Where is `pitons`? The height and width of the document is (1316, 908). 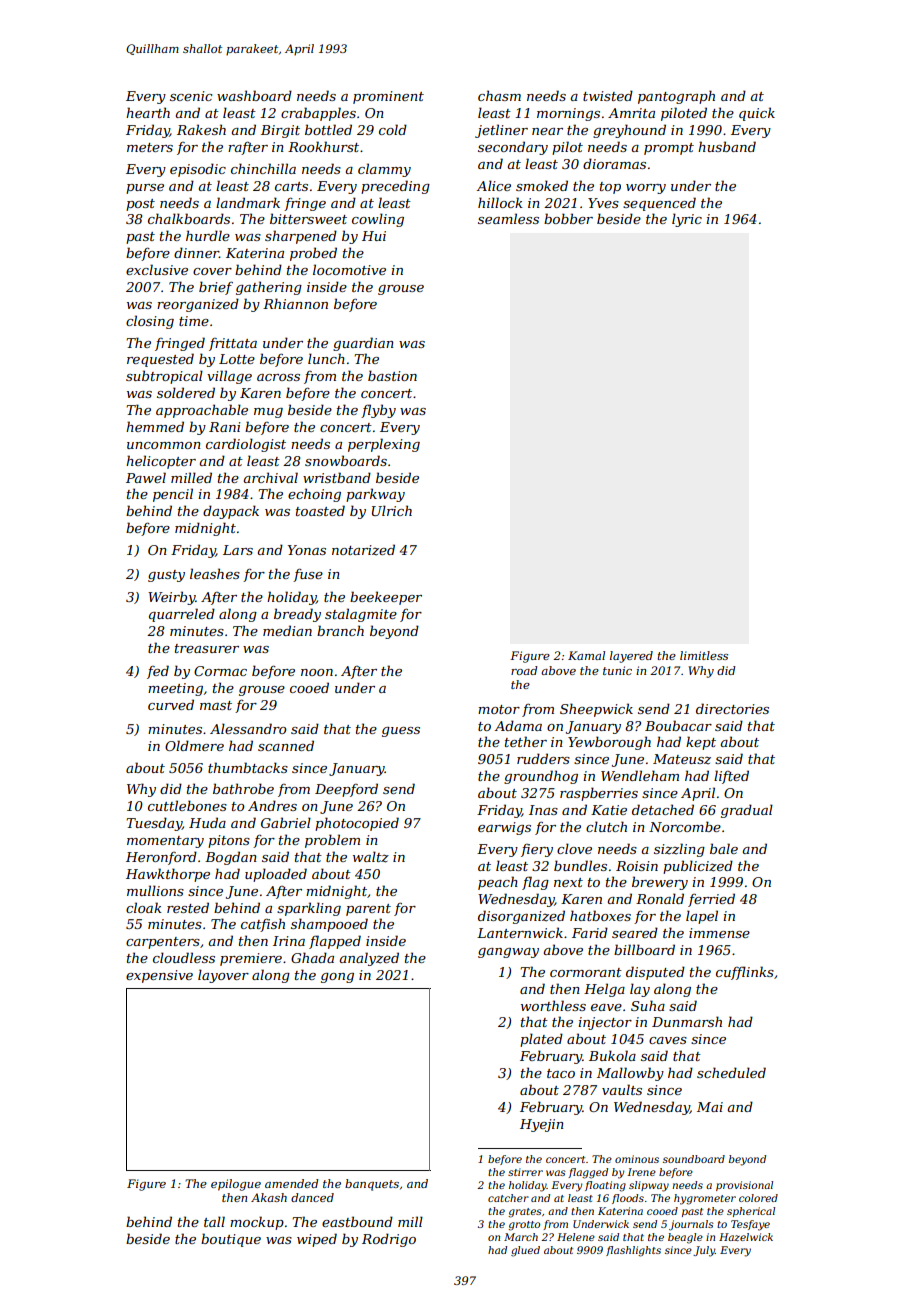
pitons is located at coordinates (229, 841).
